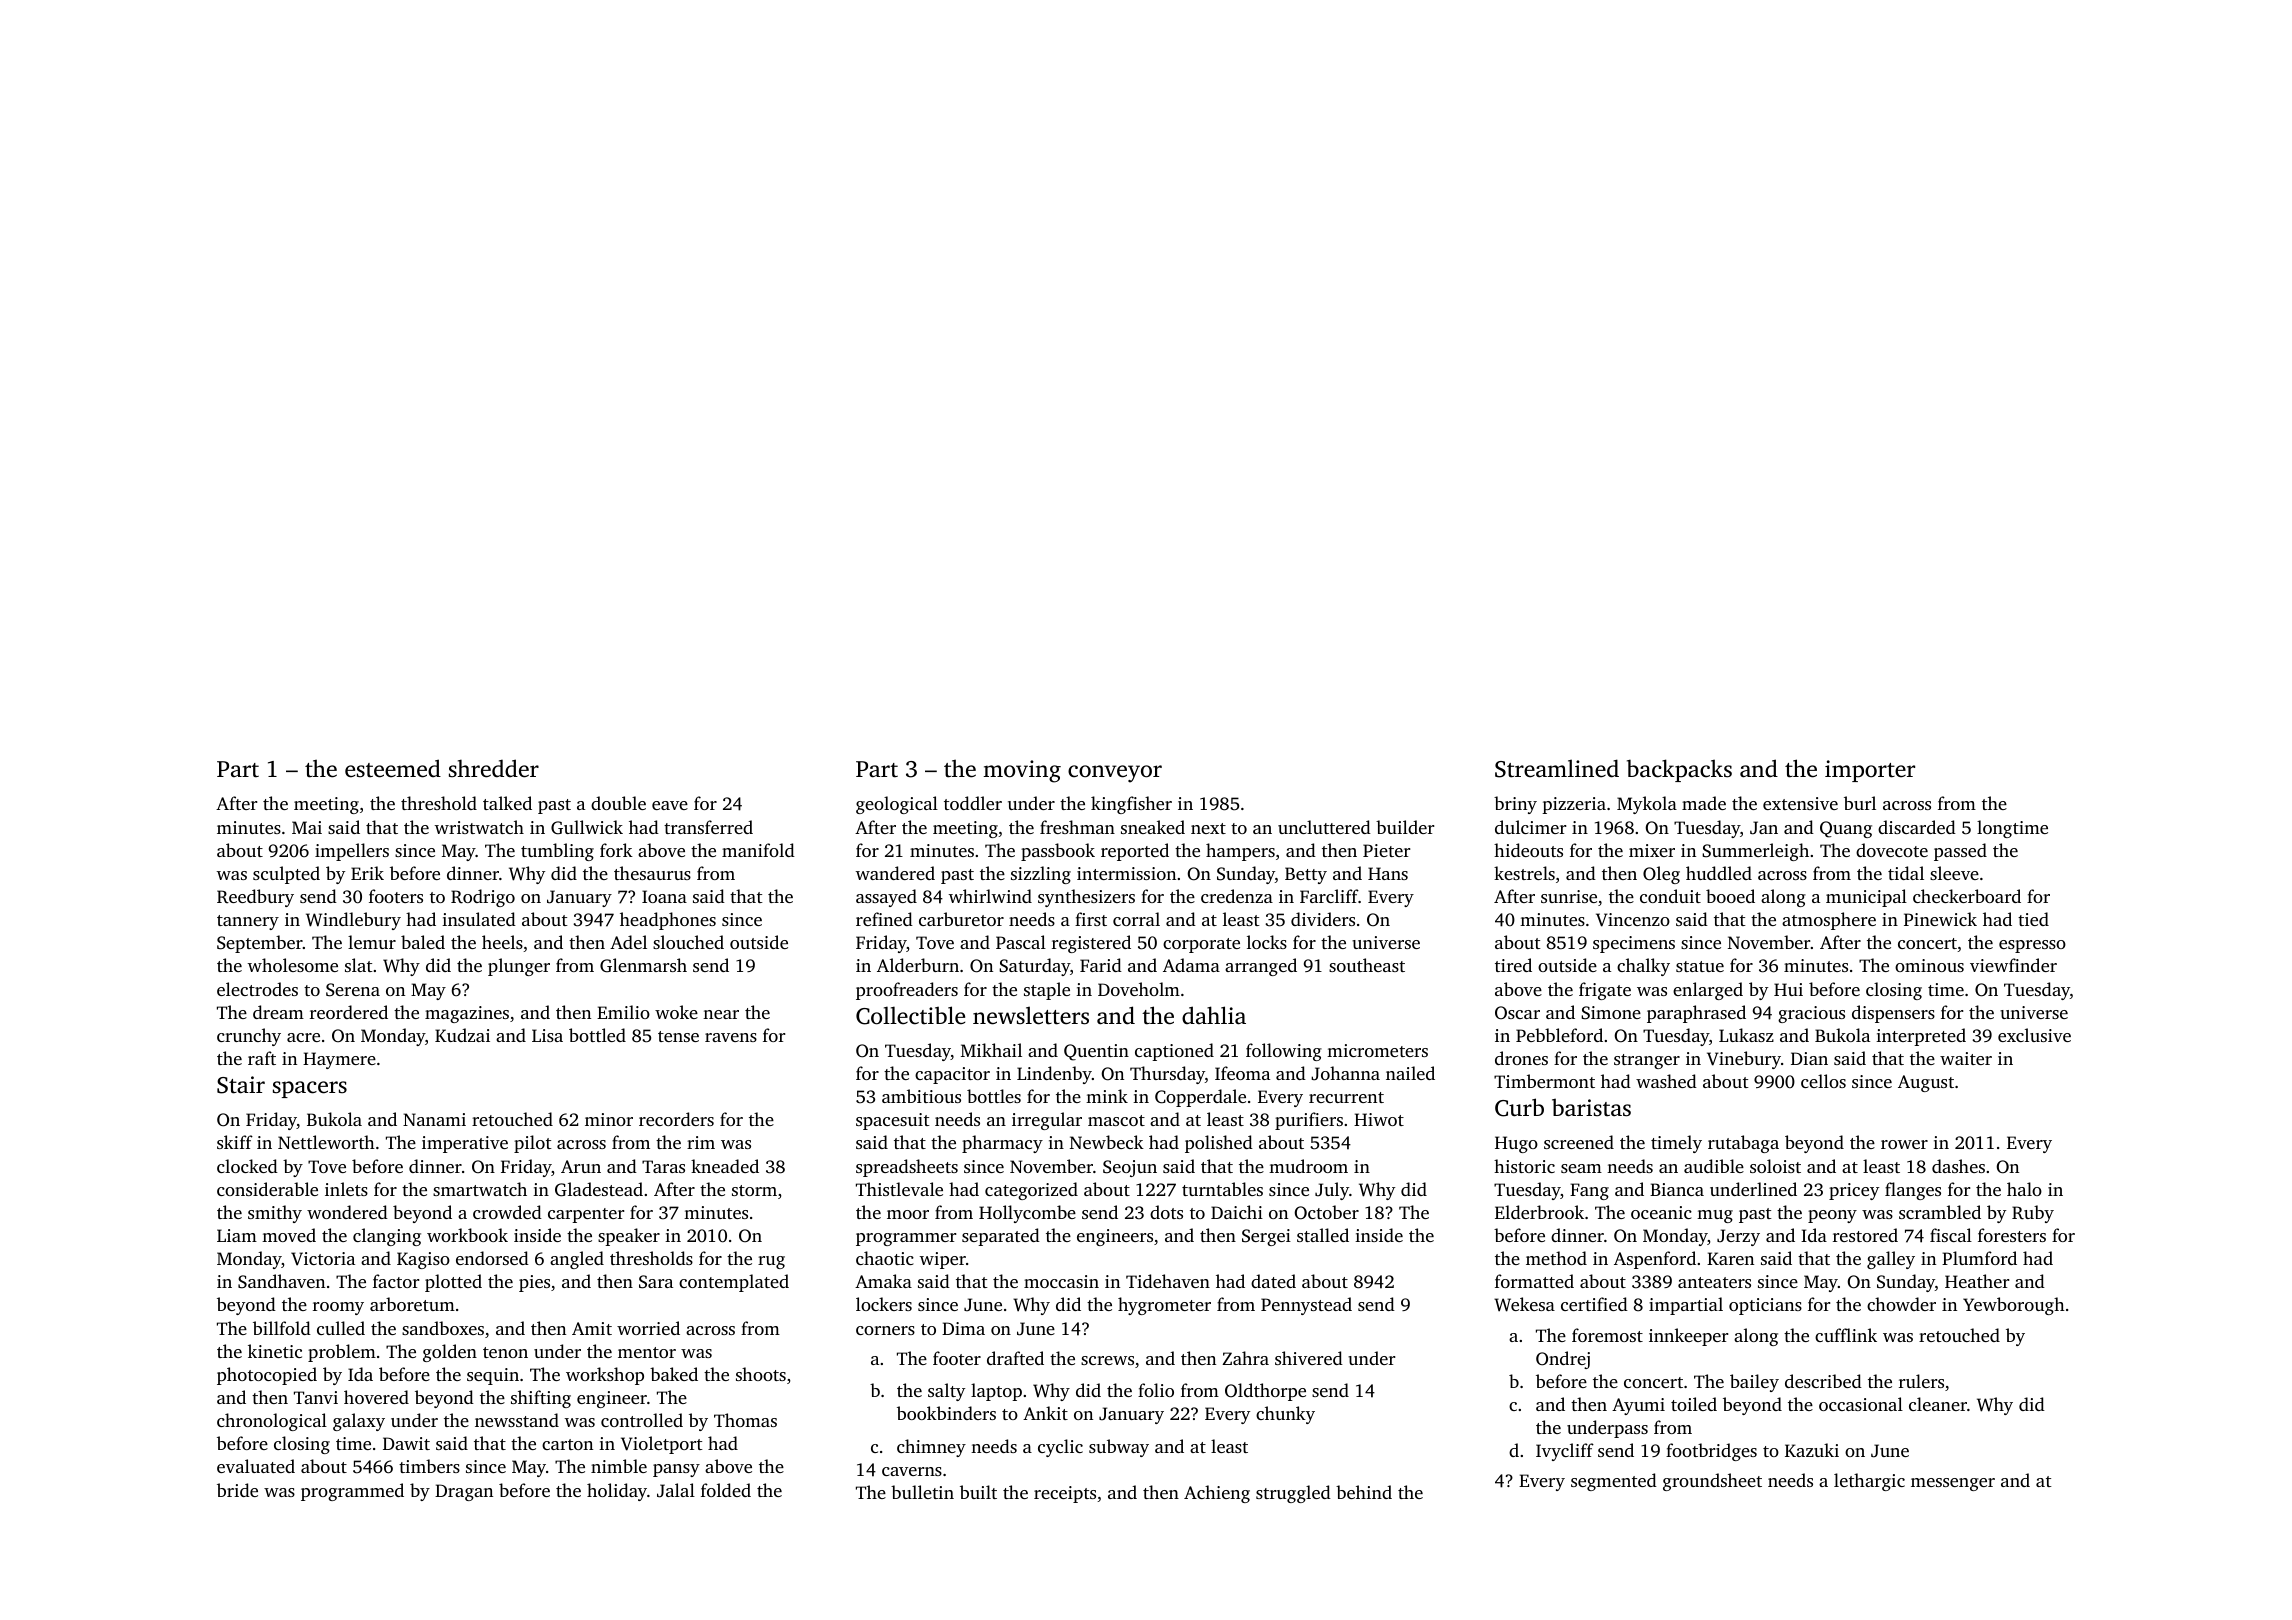 This screenshot has height=1620, width=2292. Describe the element at coordinates (352, 1492) in the screenshot. I see `programmed` at that location.
